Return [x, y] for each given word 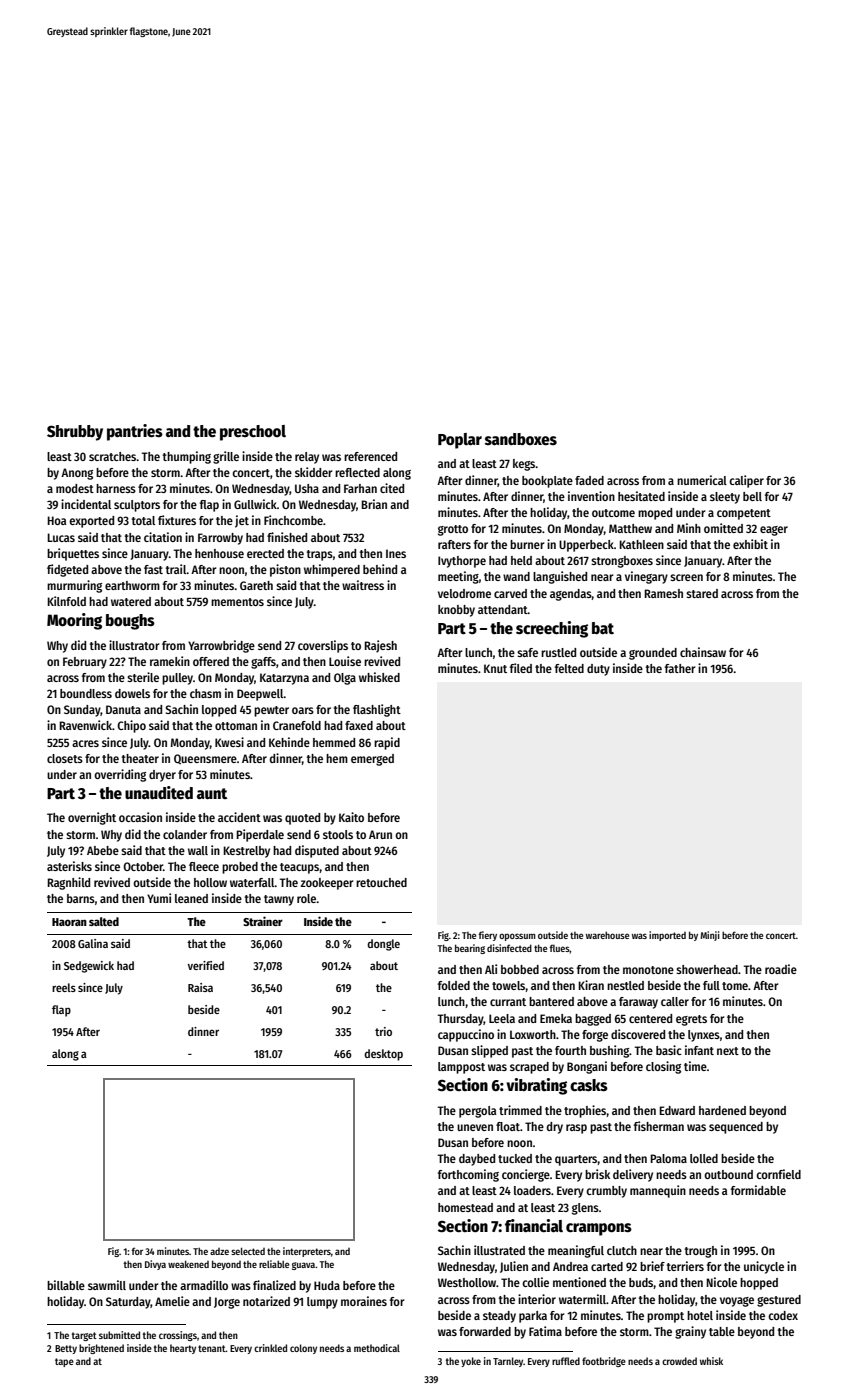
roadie [781, 969]
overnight [92, 818]
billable [66, 1285]
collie [535, 1282]
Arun [380, 834]
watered [131, 601]
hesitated [641, 496]
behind [380, 569]
